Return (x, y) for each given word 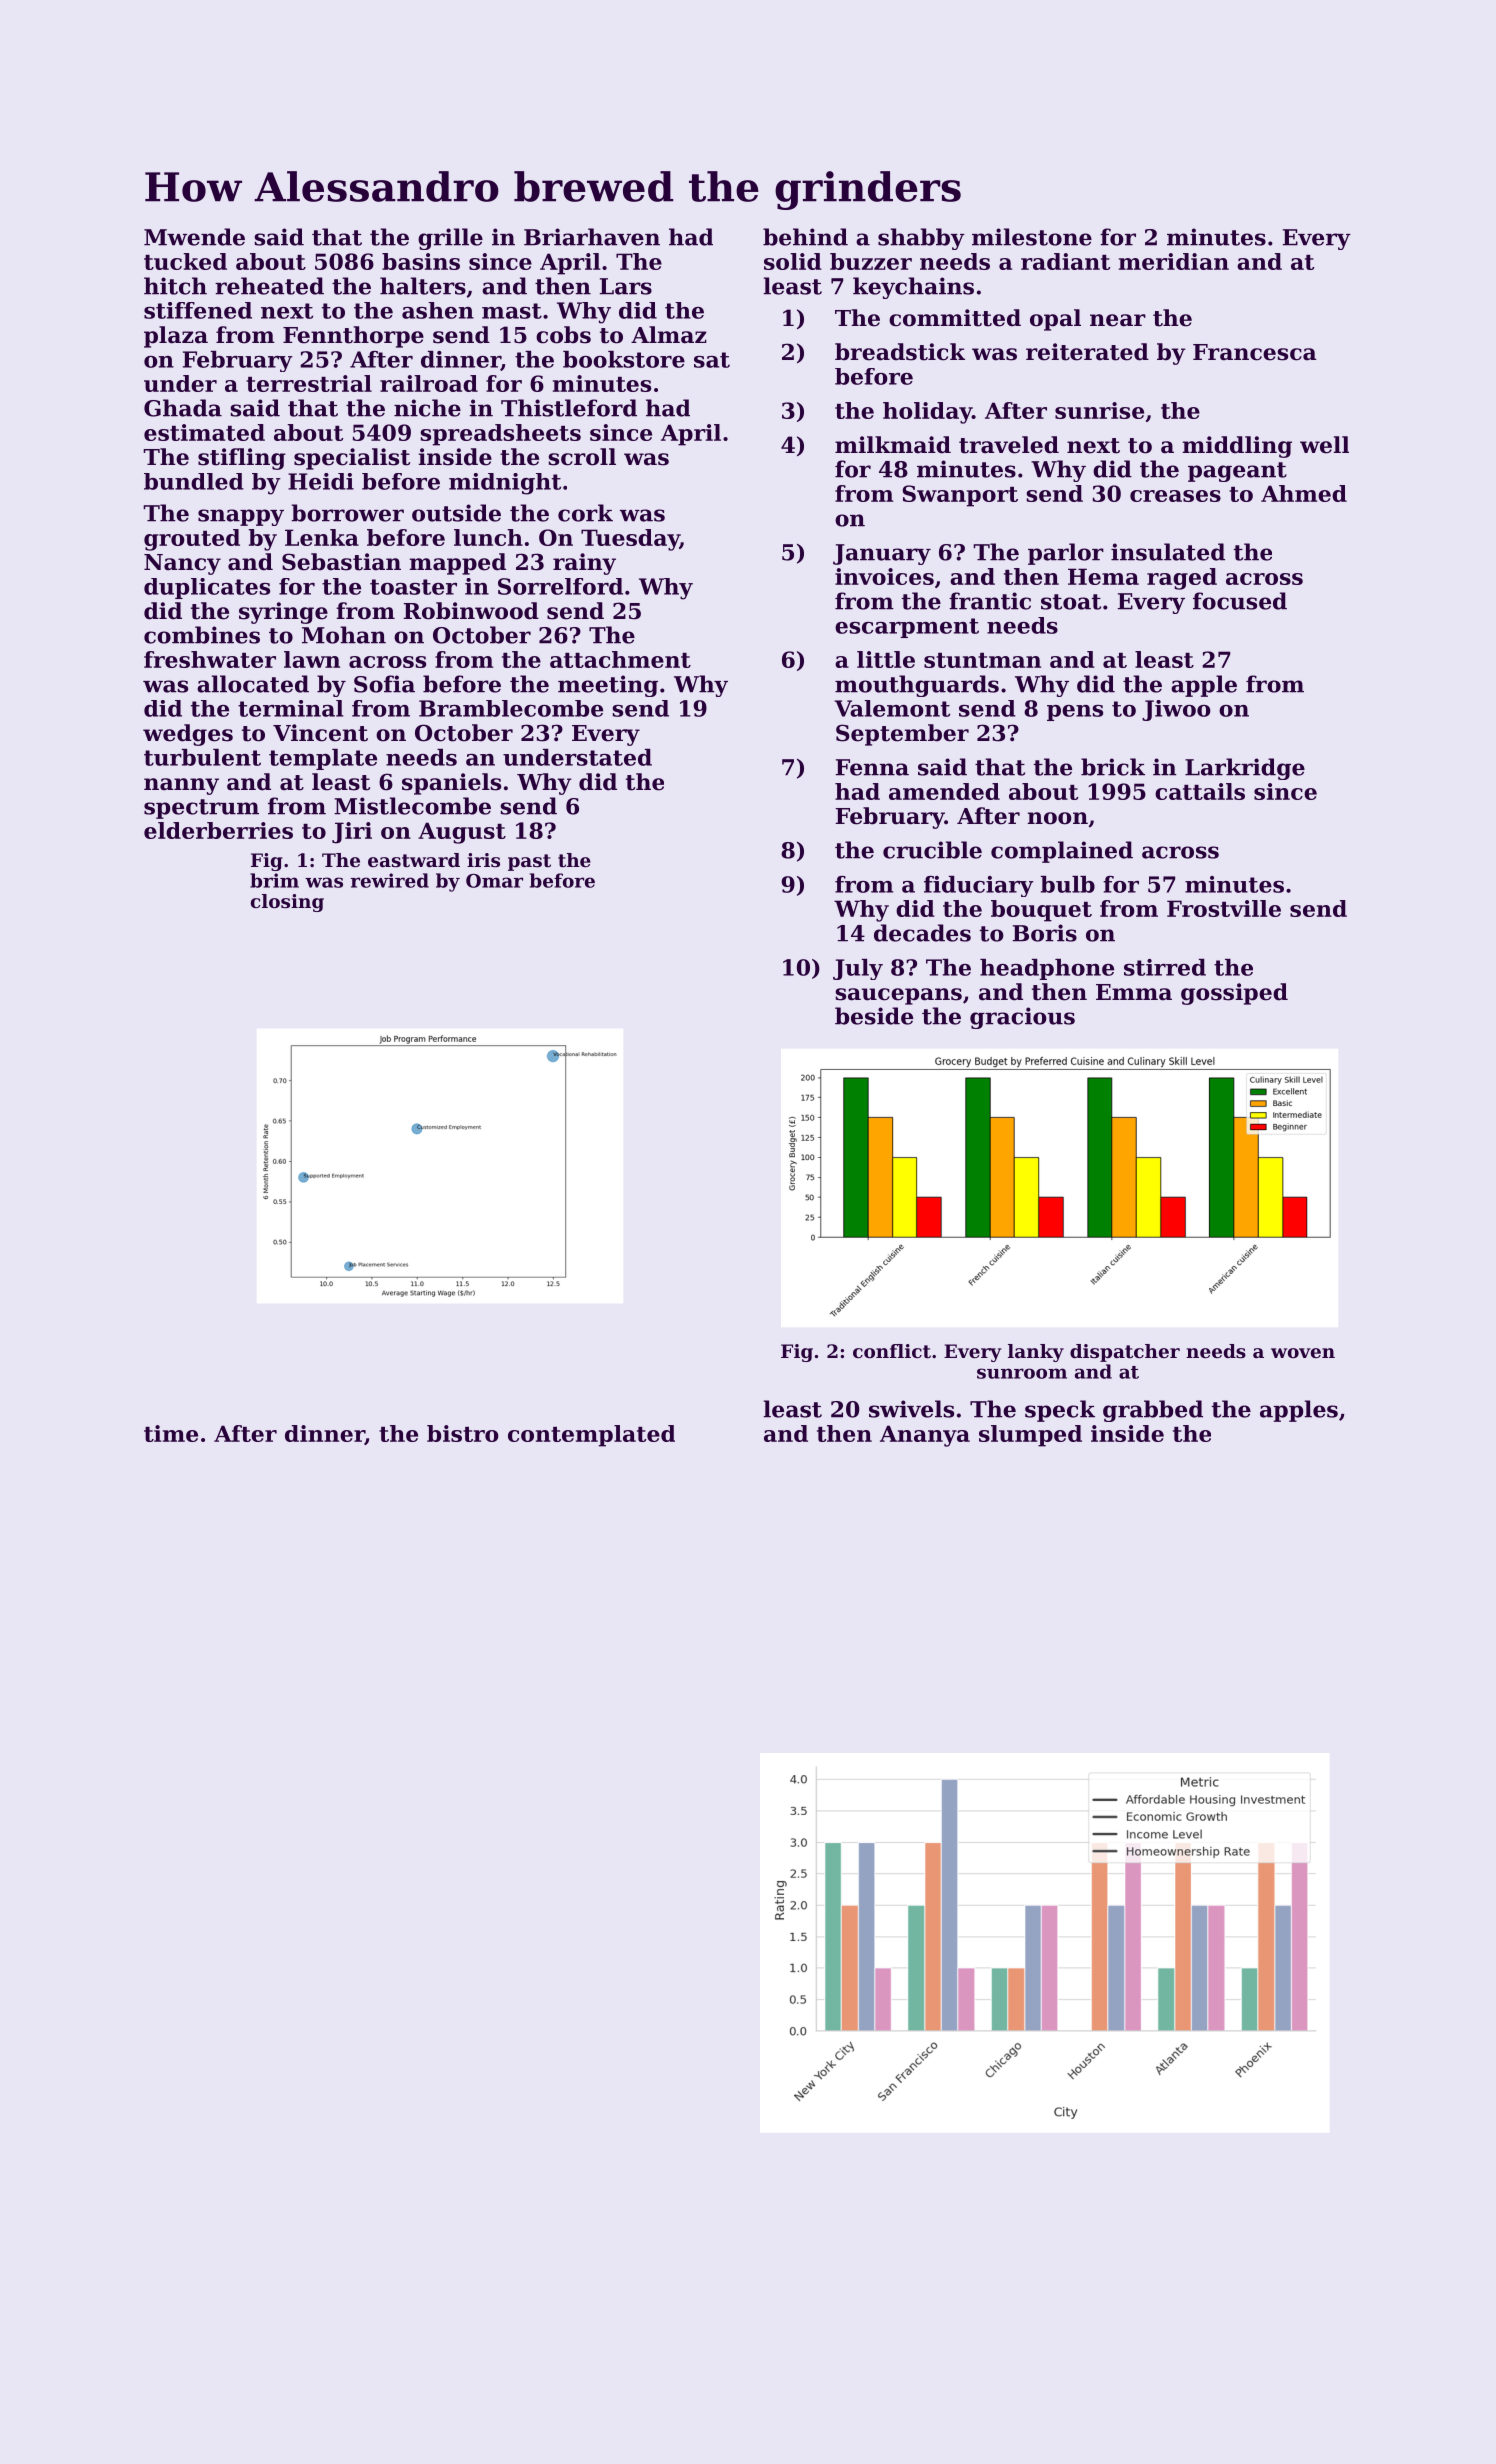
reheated (269, 286)
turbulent (202, 757)
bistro (463, 1433)
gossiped (1234, 994)
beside (874, 1016)
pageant (1237, 472)
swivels (911, 1409)
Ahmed (1304, 493)
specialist (352, 459)
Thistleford (569, 408)
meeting (608, 686)
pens (1075, 713)
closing (287, 903)
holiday (927, 413)
